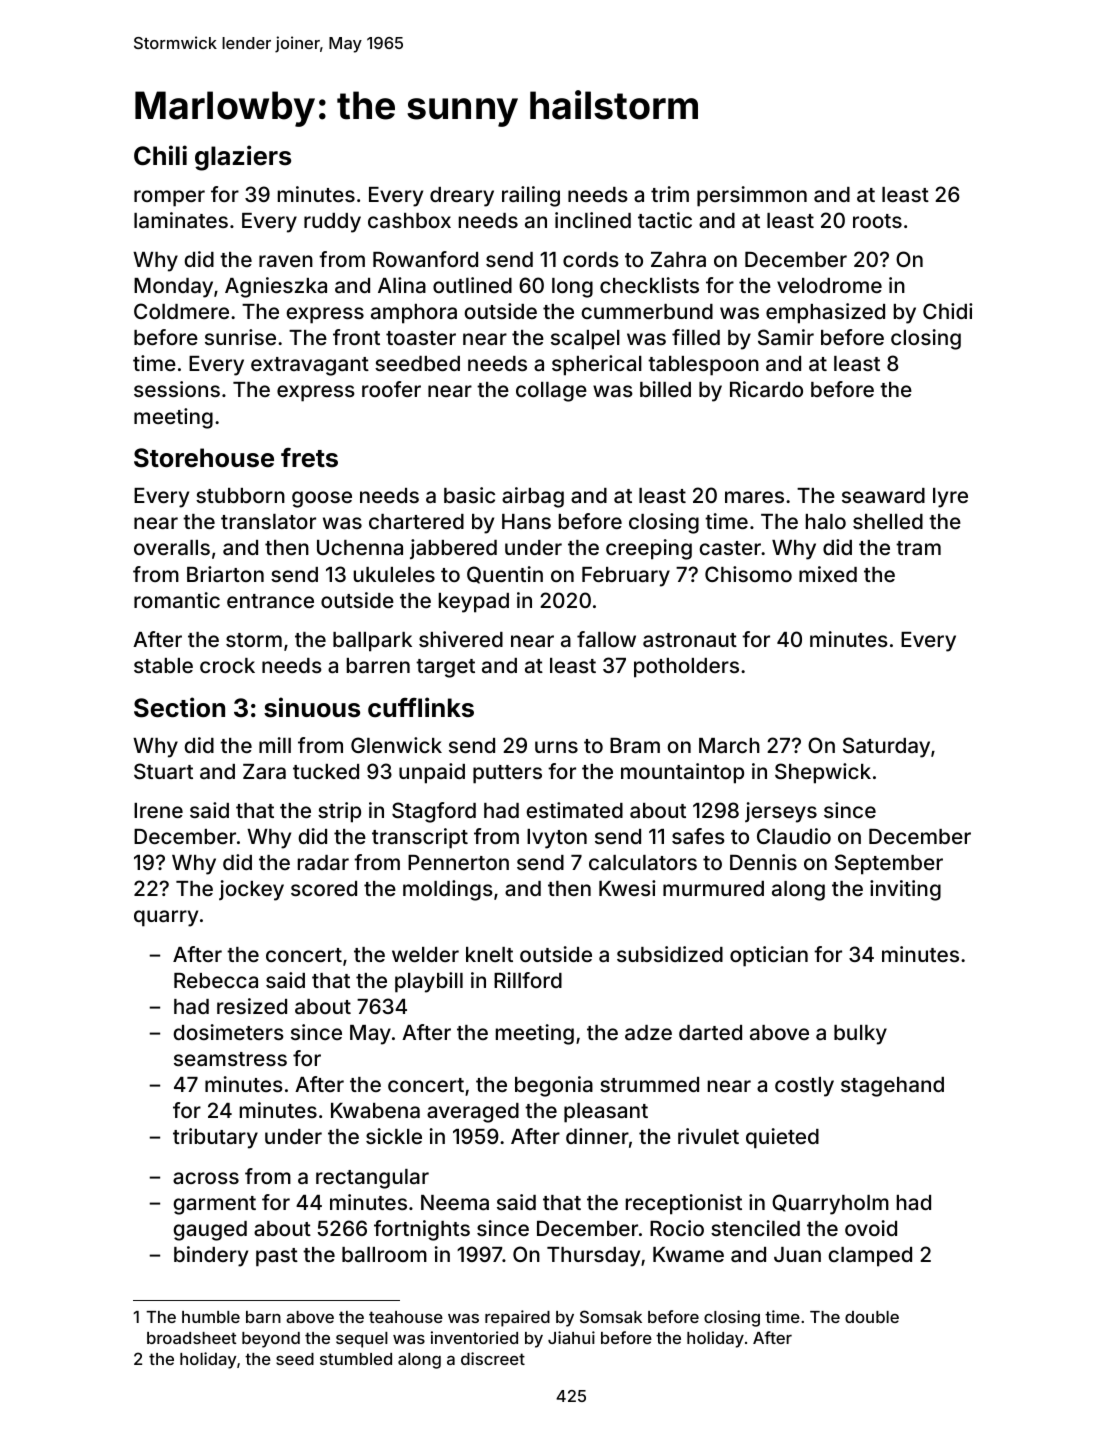  What do you see at coordinates (729, 745) in the screenshot?
I see `March` at bounding box center [729, 745].
